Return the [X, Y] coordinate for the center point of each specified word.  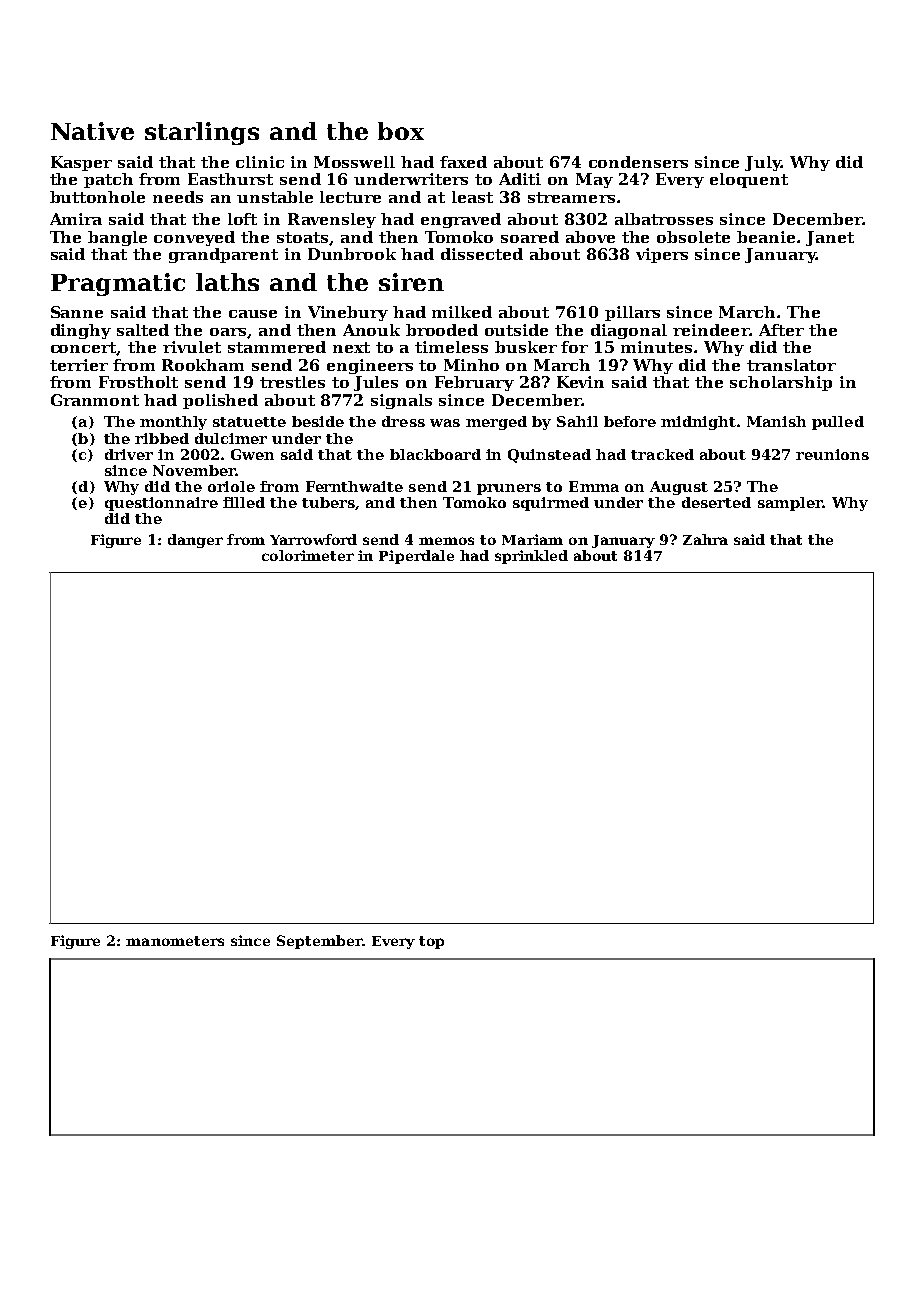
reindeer [711, 330]
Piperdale [416, 557]
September [319, 942]
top [431, 942]
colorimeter [308, 555]
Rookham [203, 365]
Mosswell [354, 162]
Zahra [705, 539]
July [763, 163]
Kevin [580, 382]
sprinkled [531, 557]
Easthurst [230, 179]
